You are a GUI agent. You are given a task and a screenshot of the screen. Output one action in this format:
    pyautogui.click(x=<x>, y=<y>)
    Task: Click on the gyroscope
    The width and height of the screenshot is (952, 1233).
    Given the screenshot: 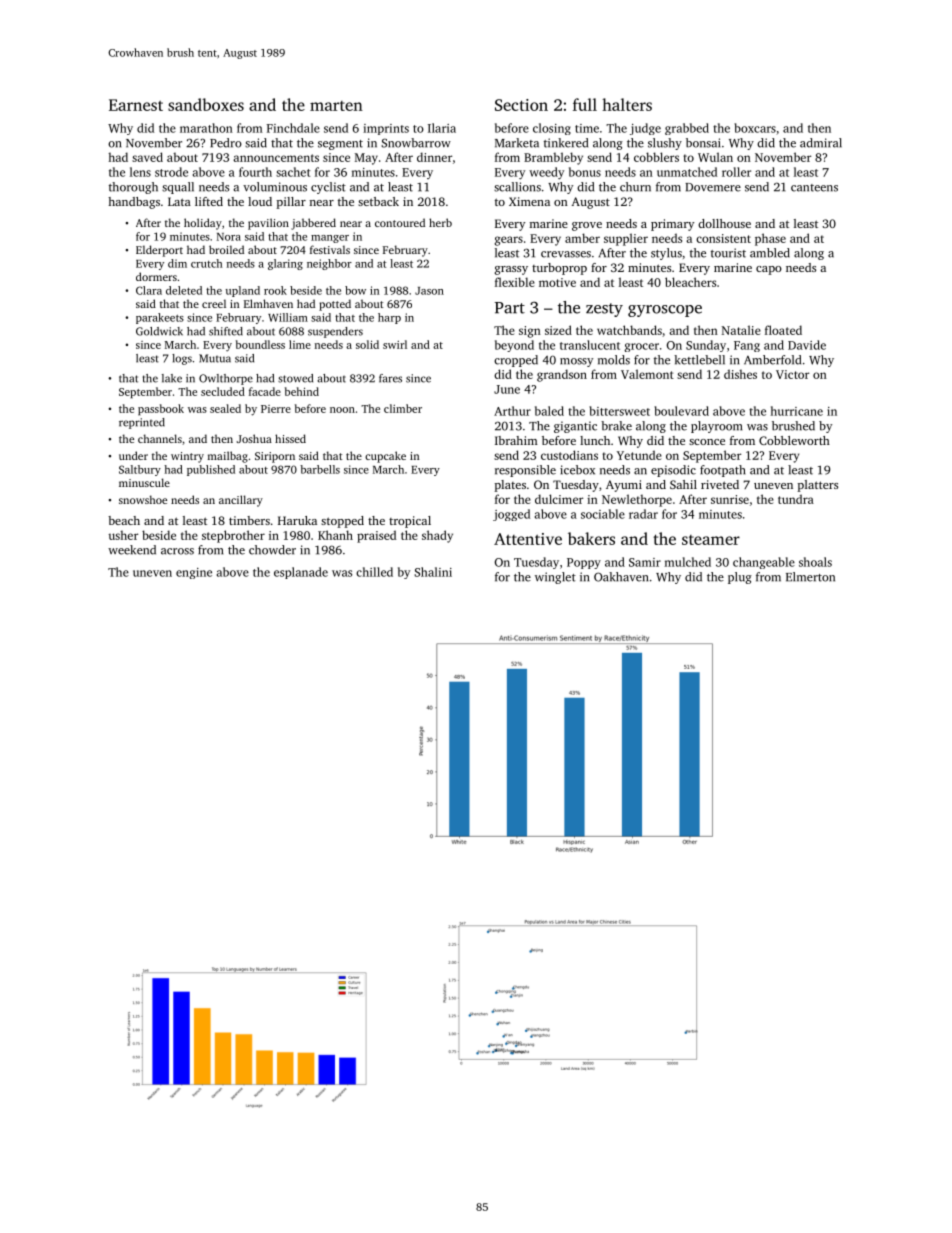 What is the action you would take?
    pyautogui.click(x=665, y=311)
